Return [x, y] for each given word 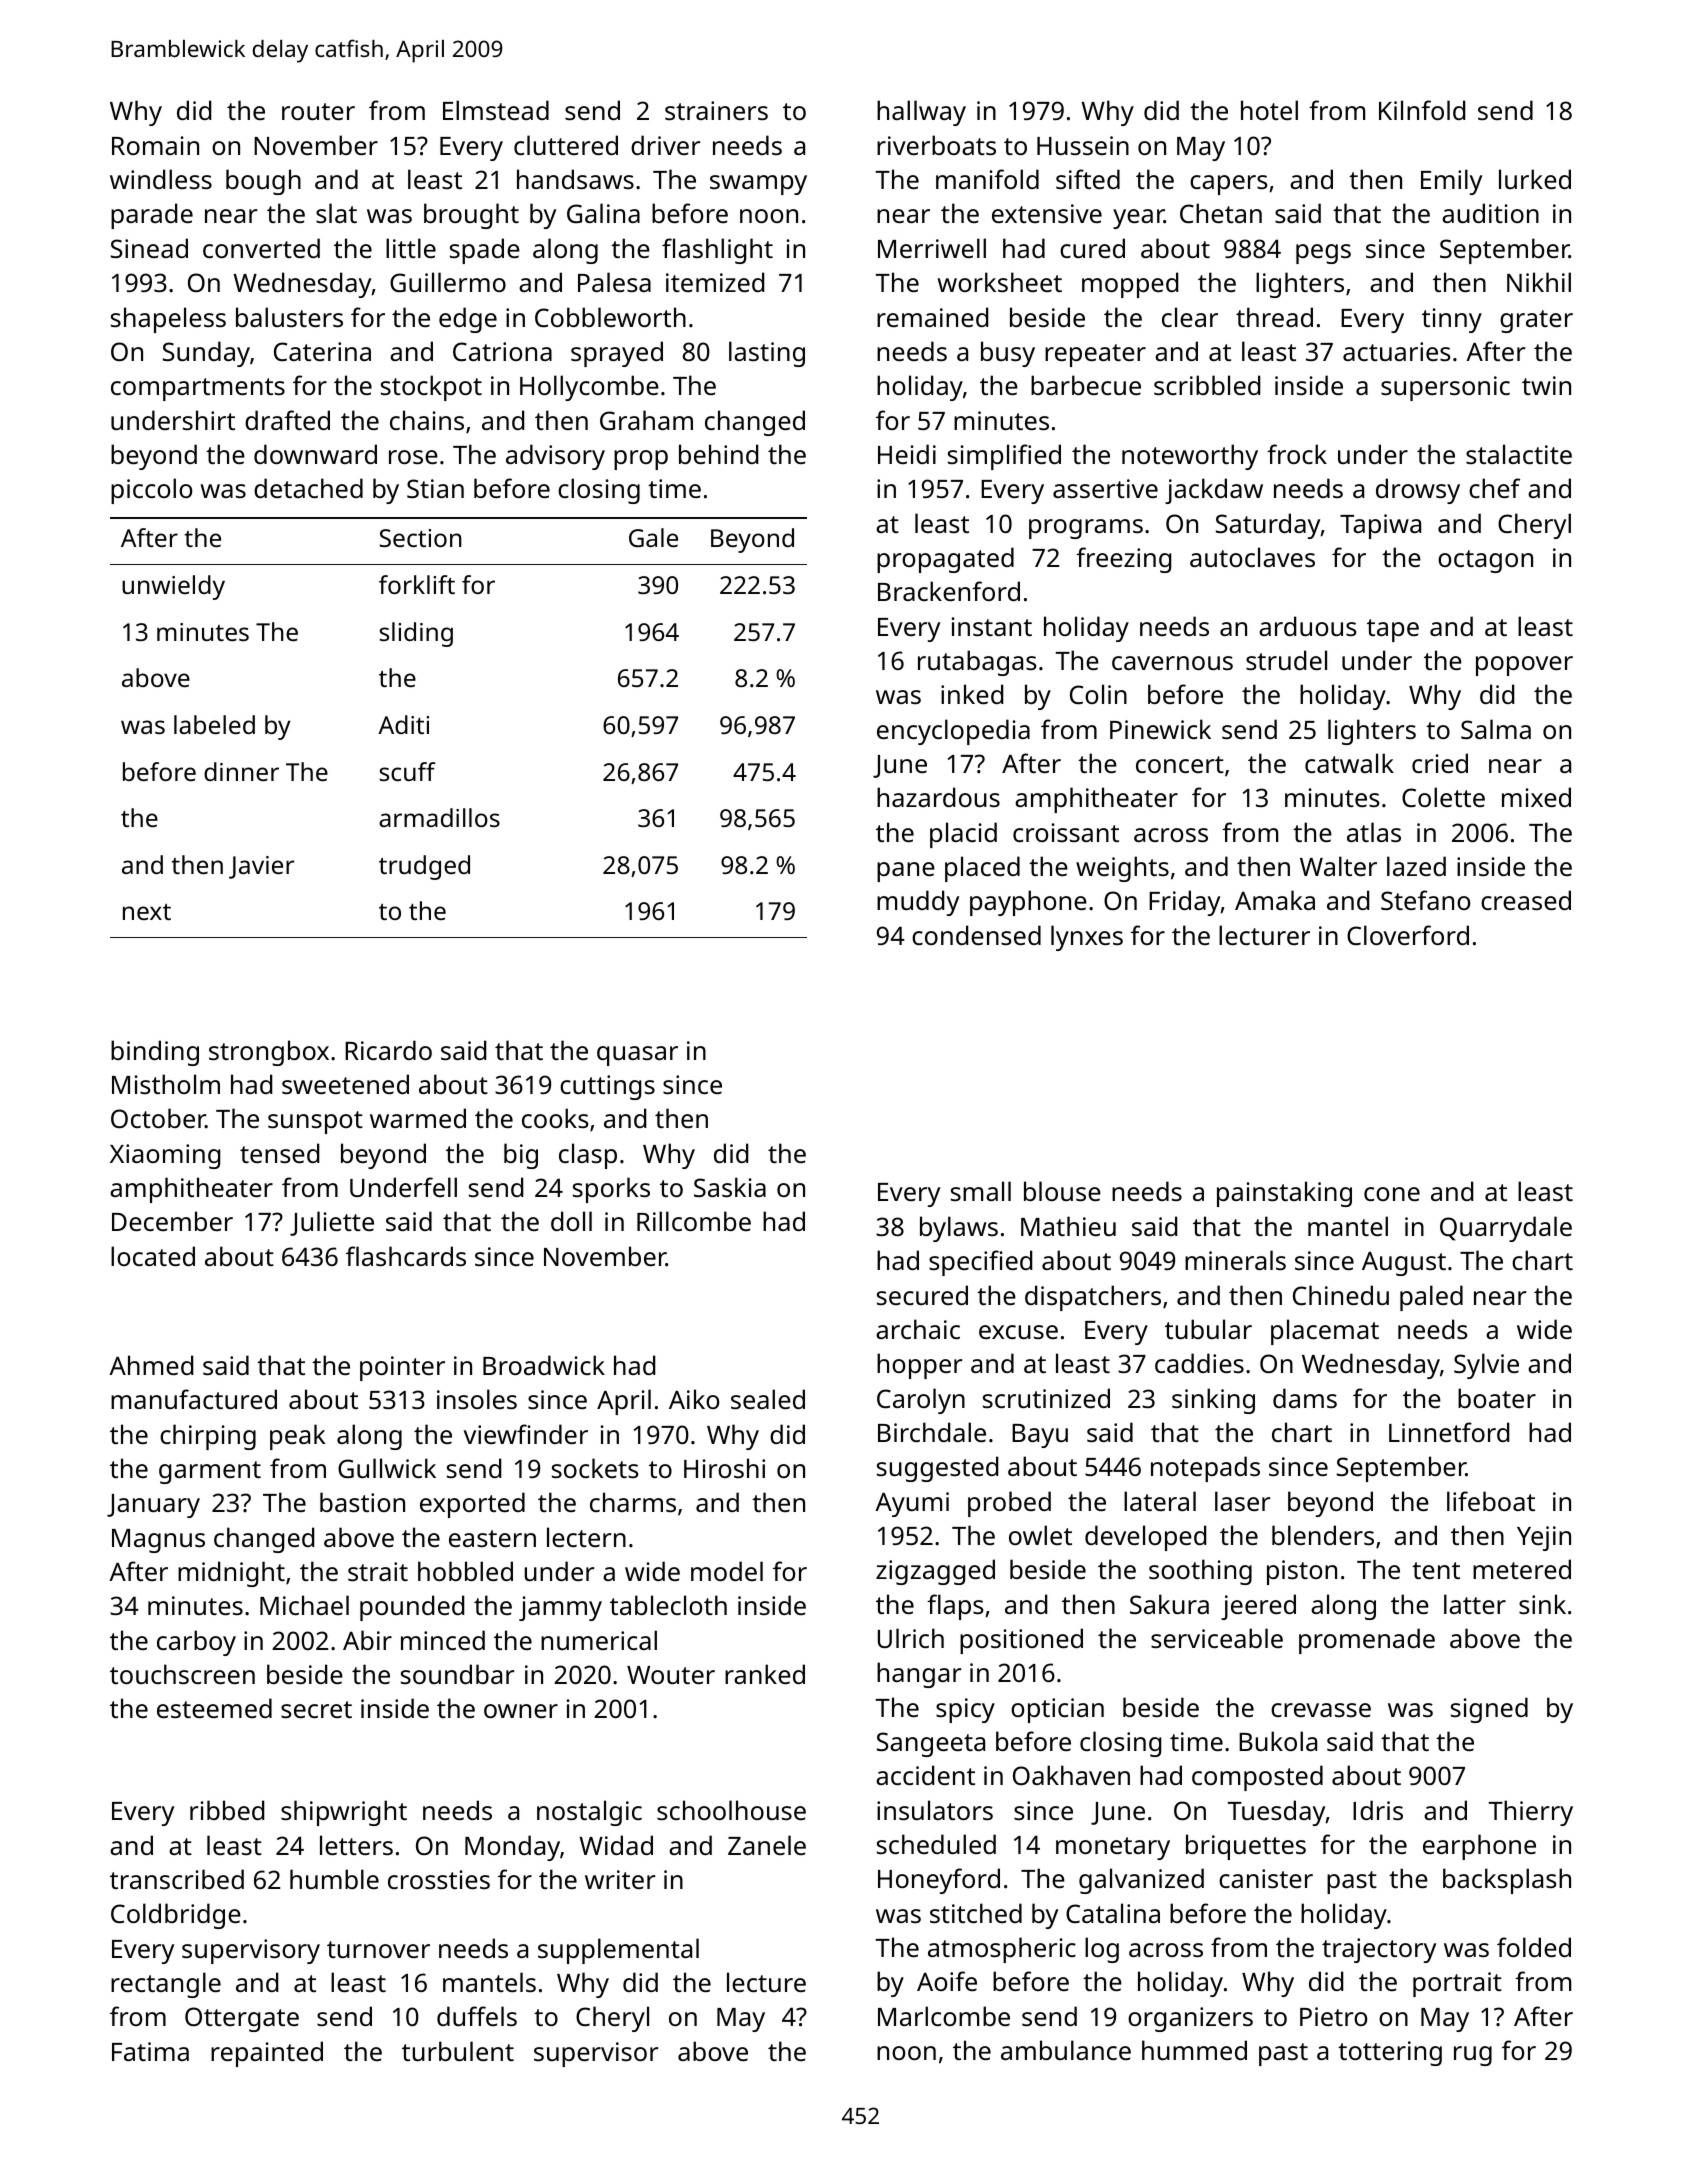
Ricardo [388, 1050]
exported [472, 1505]
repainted [267, 2054]
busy [1008, 354]
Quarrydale [1506, 1229]
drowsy [1418, 491]
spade [485, 251]
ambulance [1066, 2050]
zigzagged [935, 1572]
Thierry [1530, 1813]
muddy [918, 903]
